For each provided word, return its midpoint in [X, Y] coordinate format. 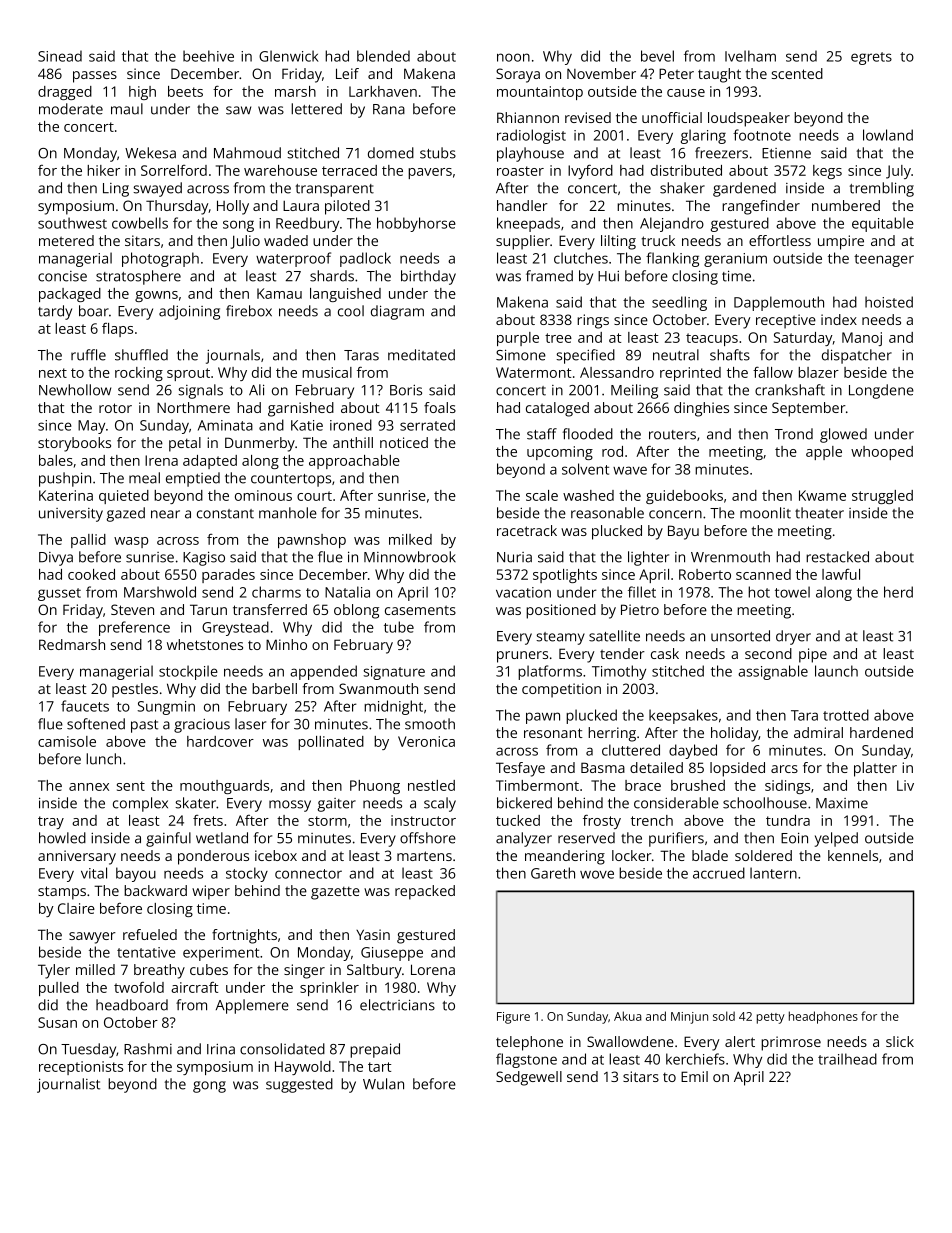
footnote [762, 135]
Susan [57, 1022]
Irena [161, 460]
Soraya [518, 75]
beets [185, 91]
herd [898, 592]
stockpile [188, 672]
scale [542, 495]
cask [665, 653]
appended [323, 672]
